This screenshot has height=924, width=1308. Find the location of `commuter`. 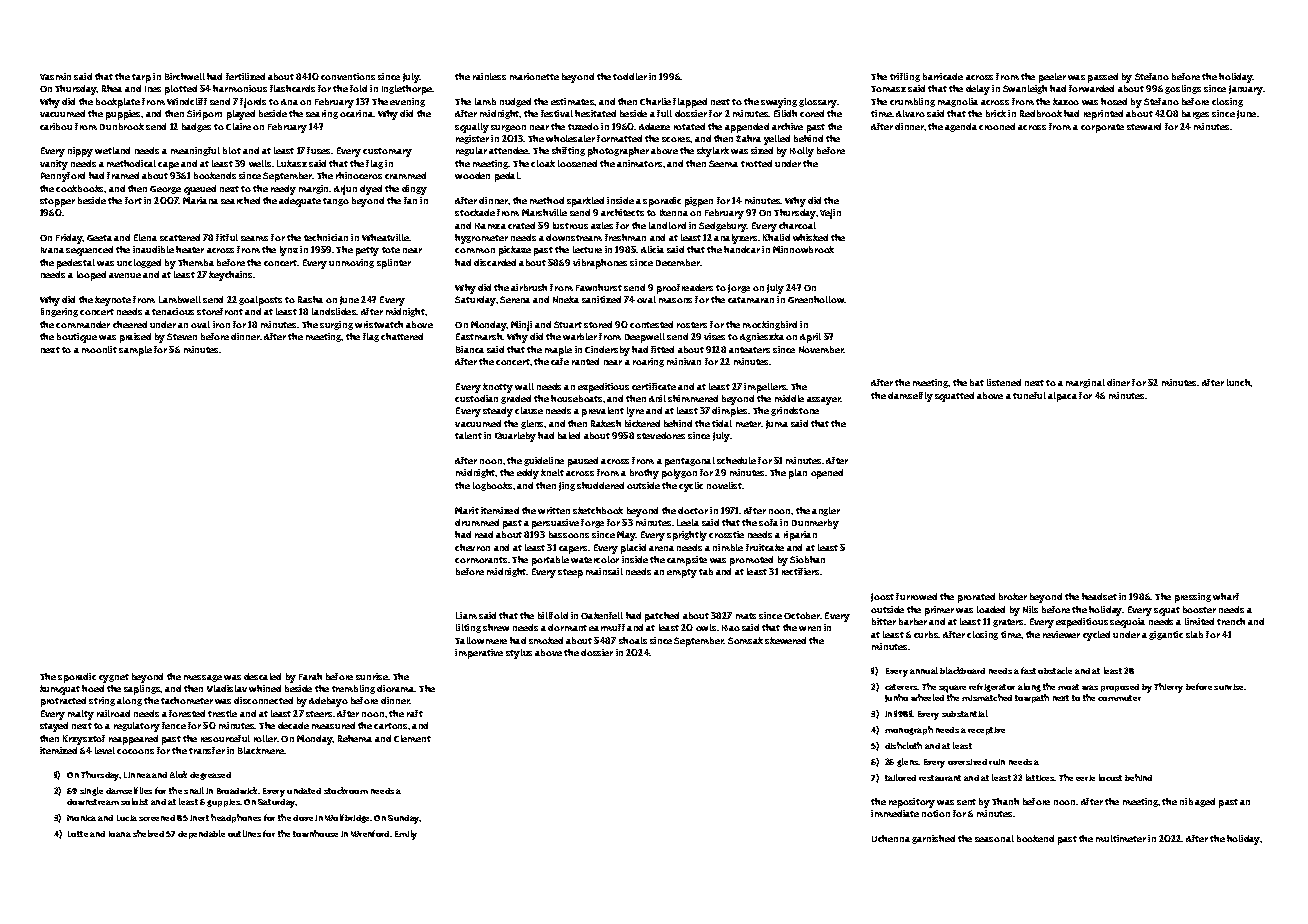

commuter is located at coordinates (1119, 698).
